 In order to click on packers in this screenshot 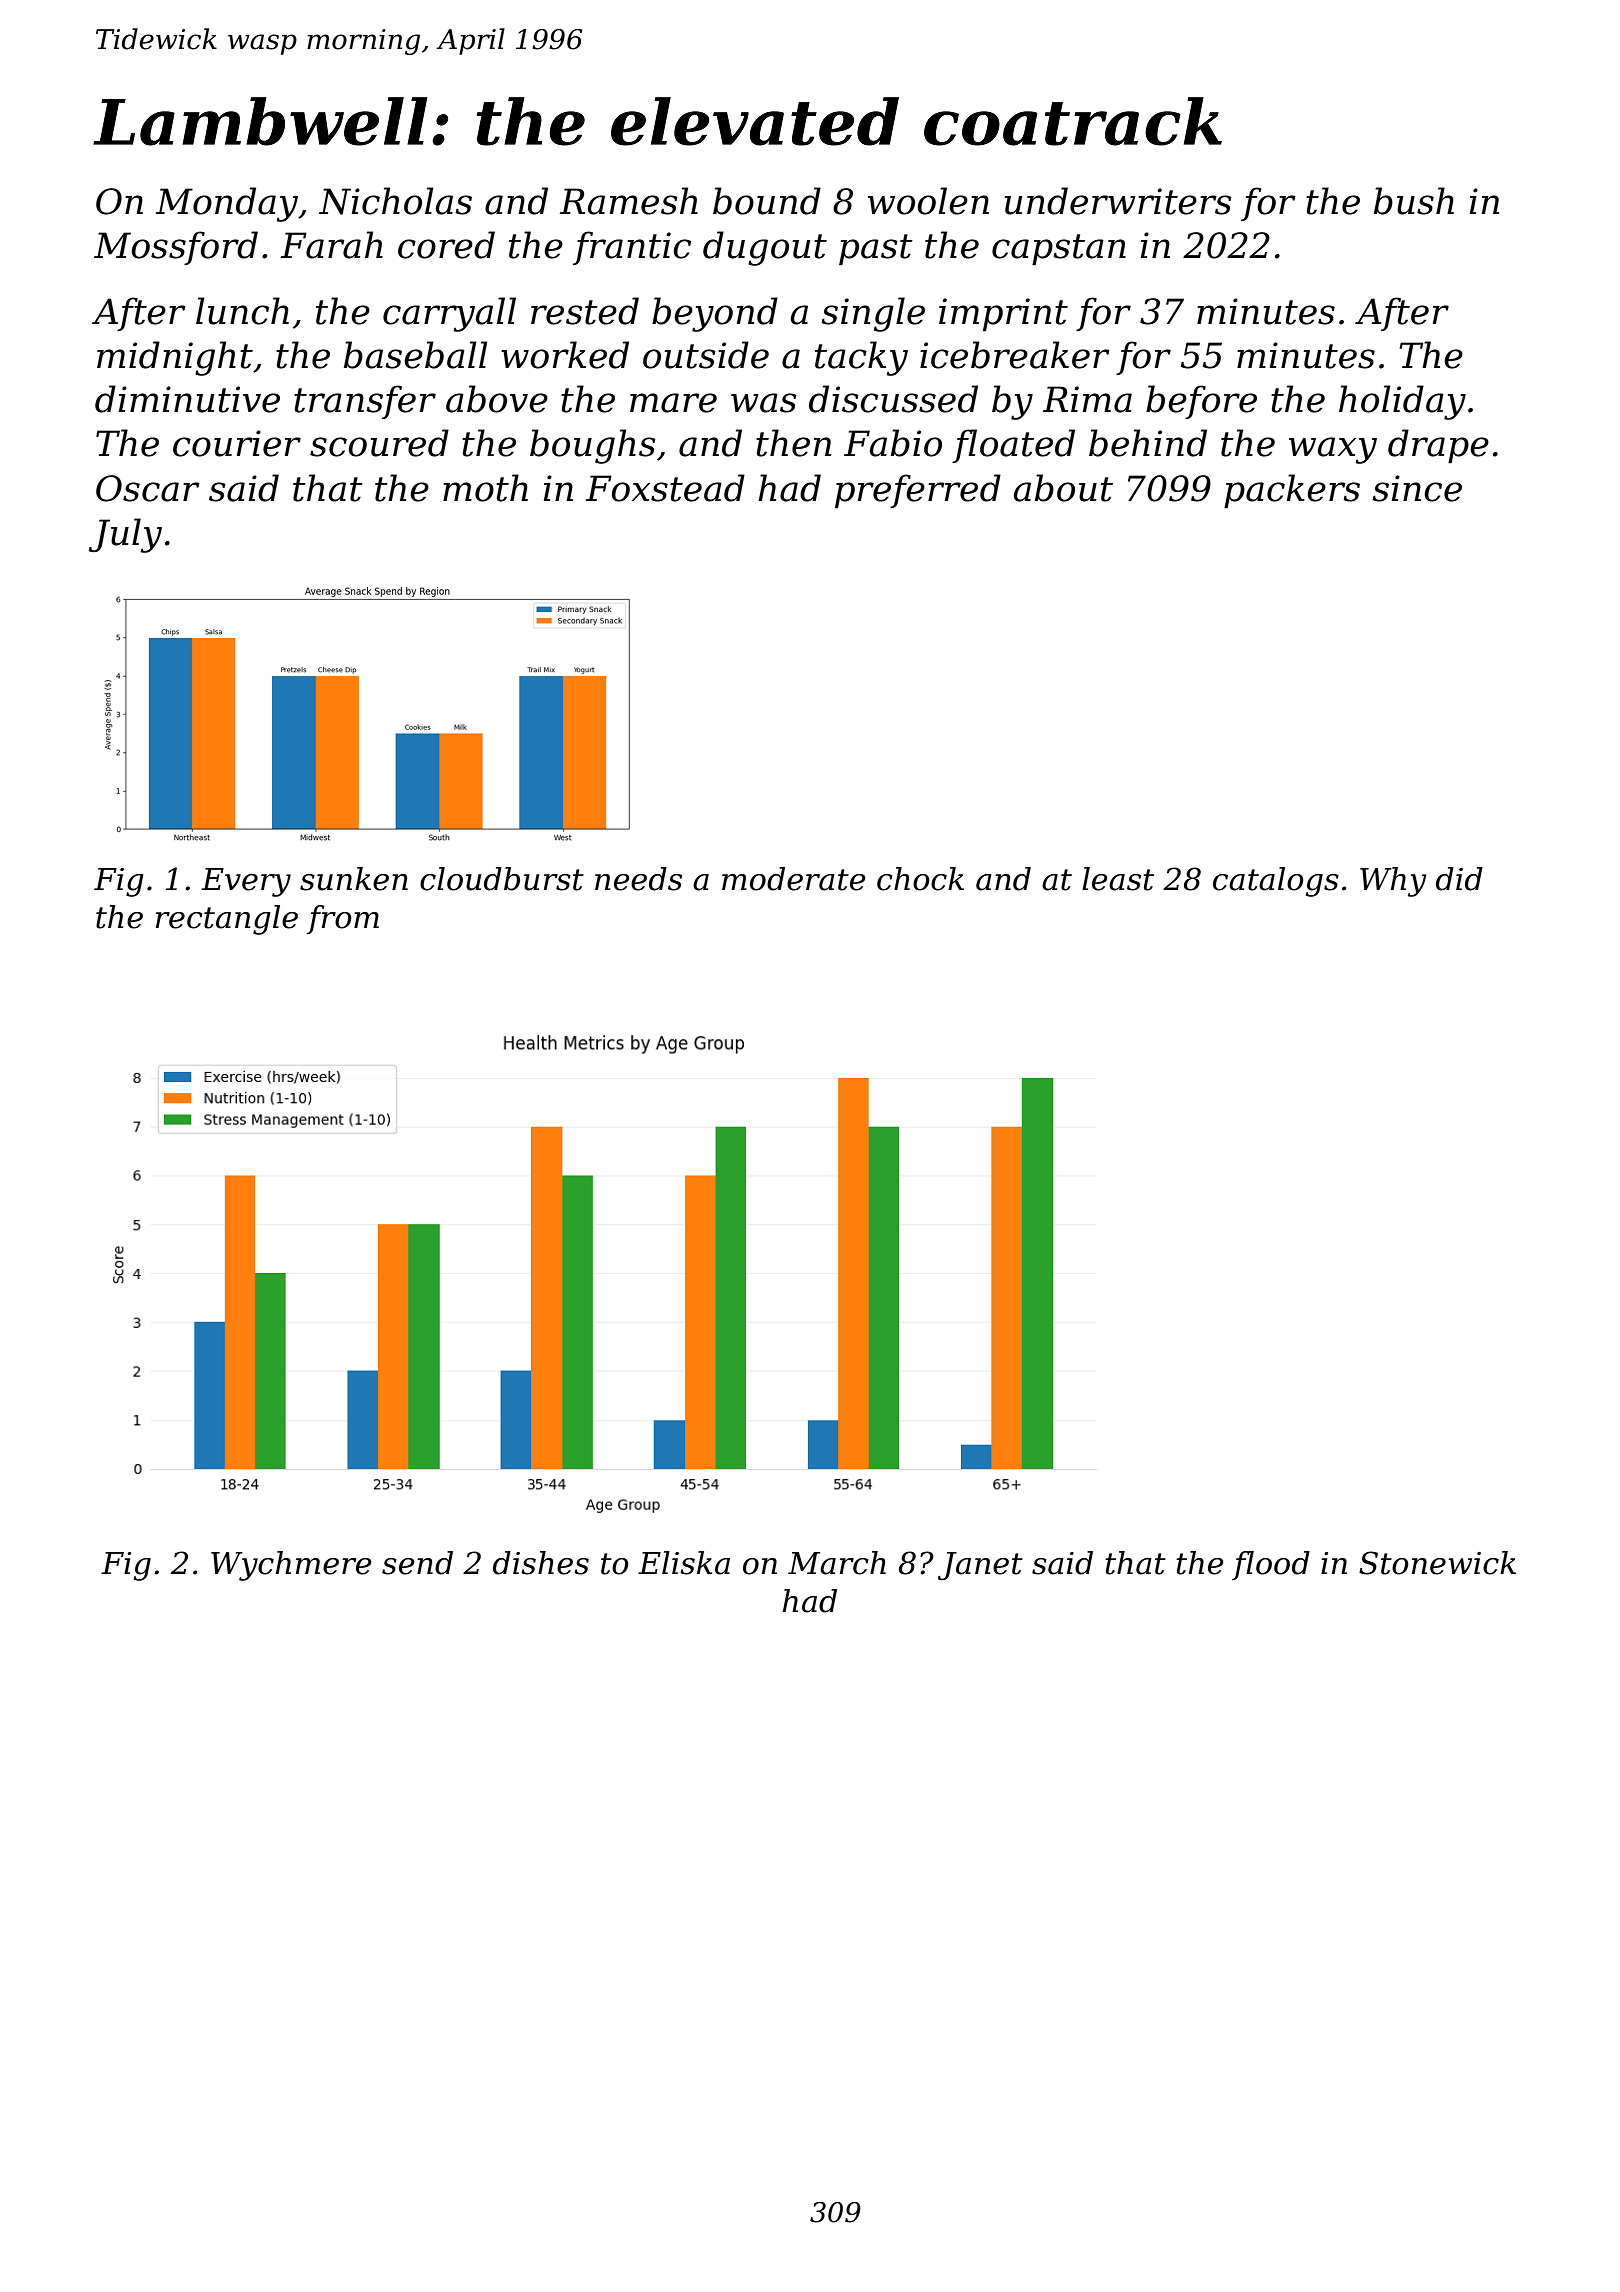, I will do `click(1292, 491)`.
